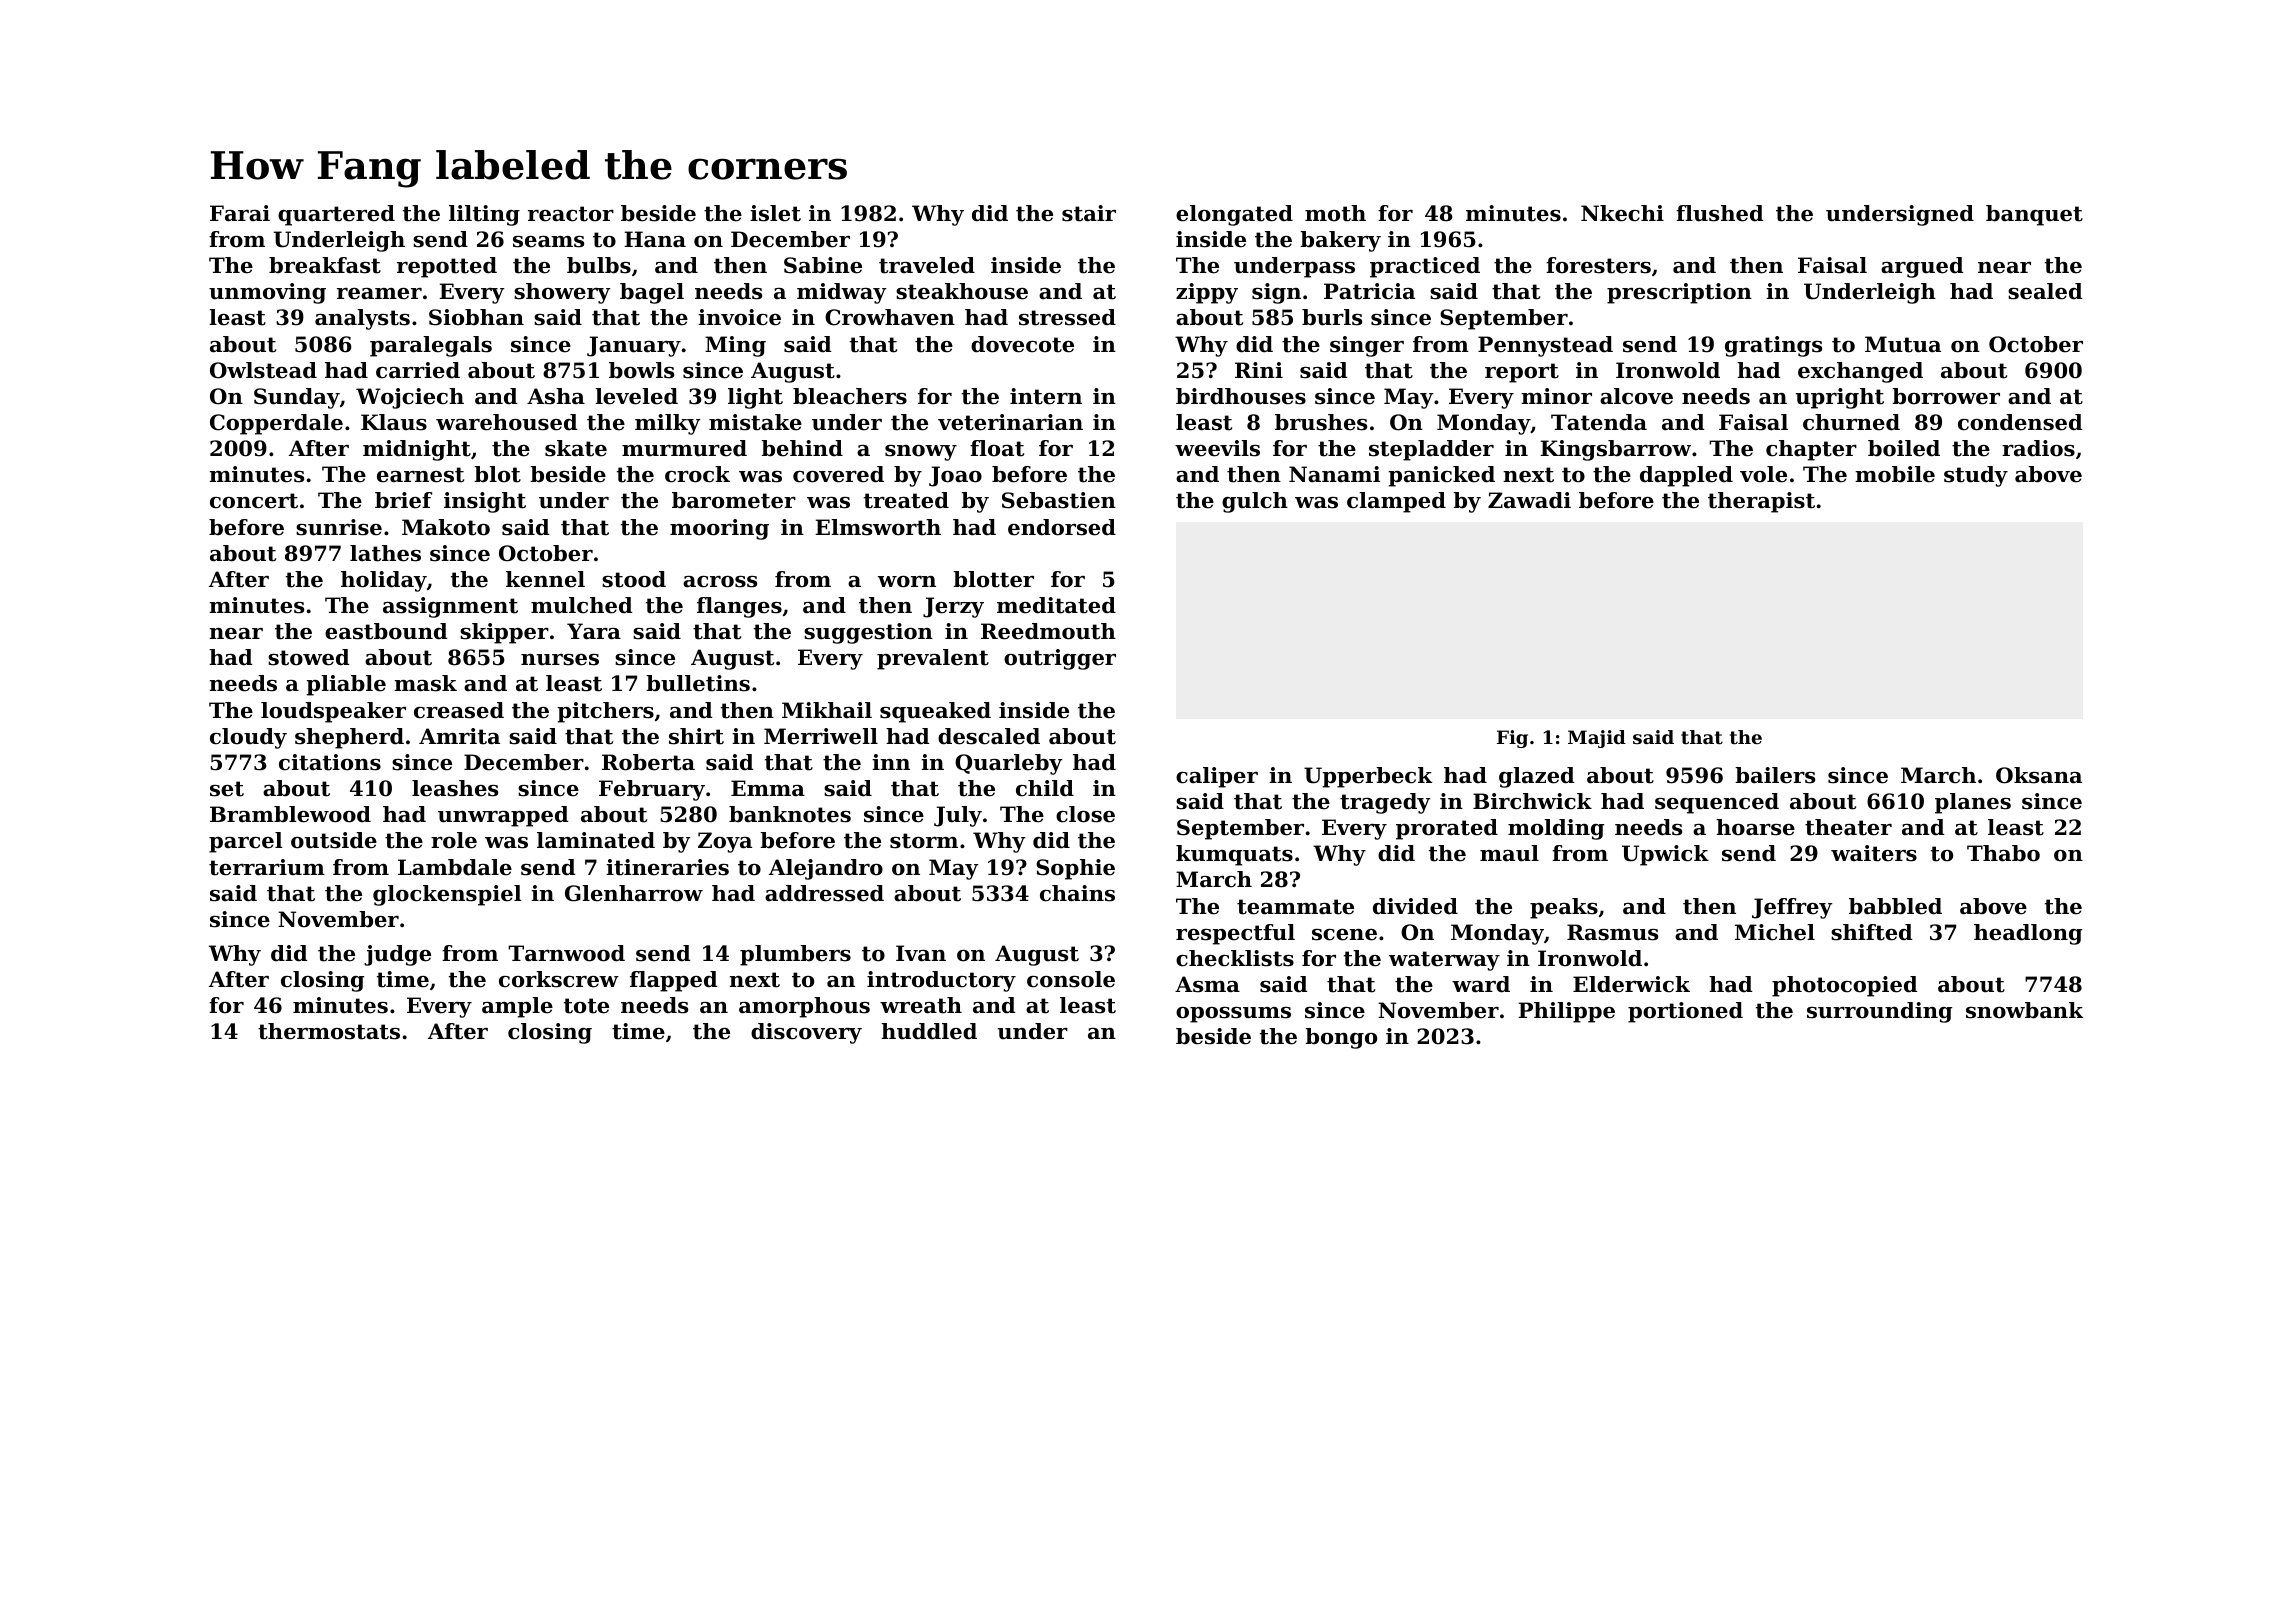 The height and width of the page is (1620, 2292). Describe the element at coordinates (254, 501) in the page. I see `concert` at that location.
